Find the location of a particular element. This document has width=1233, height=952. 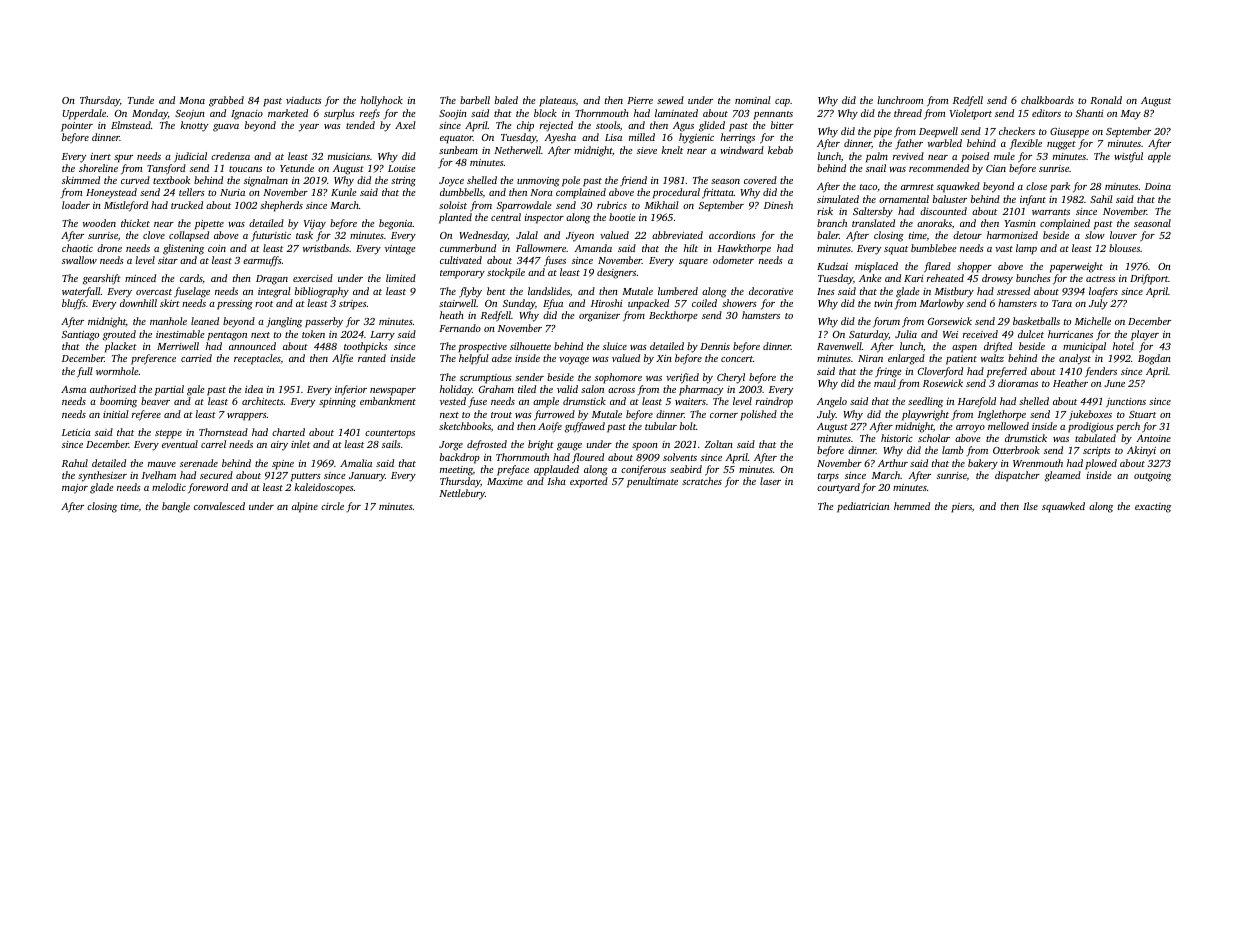

guava is located at coordinates (226, 128).
